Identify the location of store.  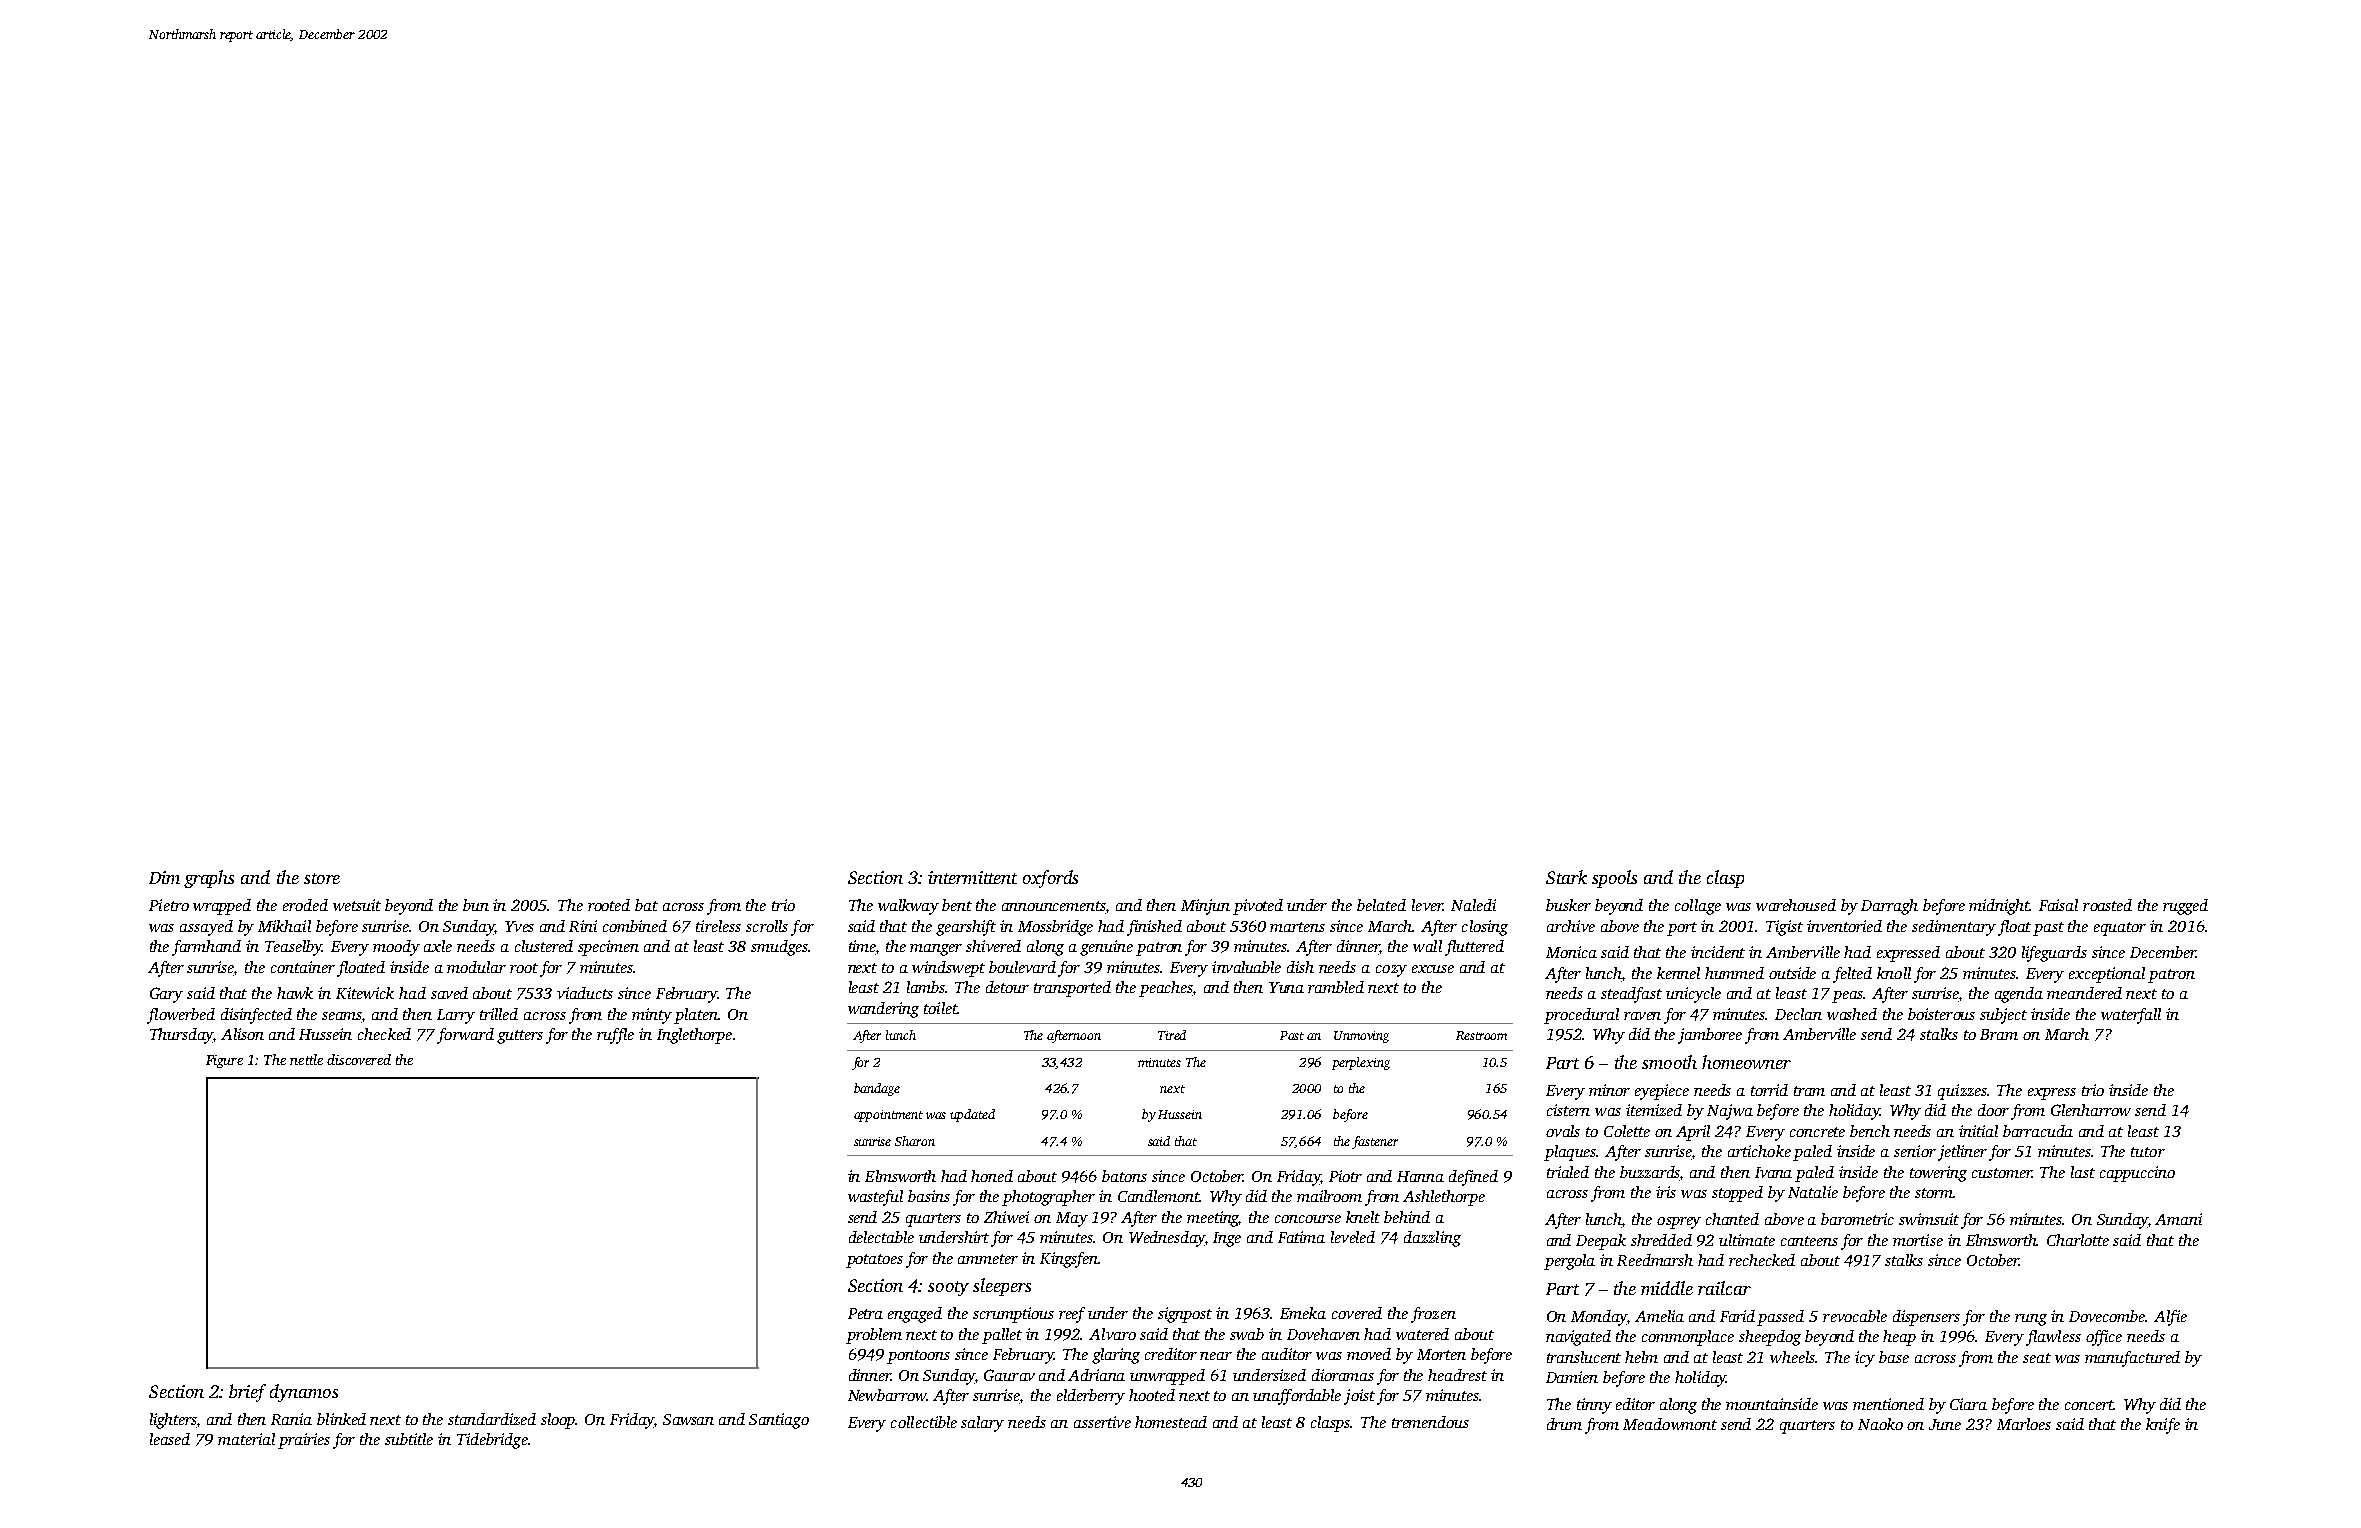
(322, 878).
